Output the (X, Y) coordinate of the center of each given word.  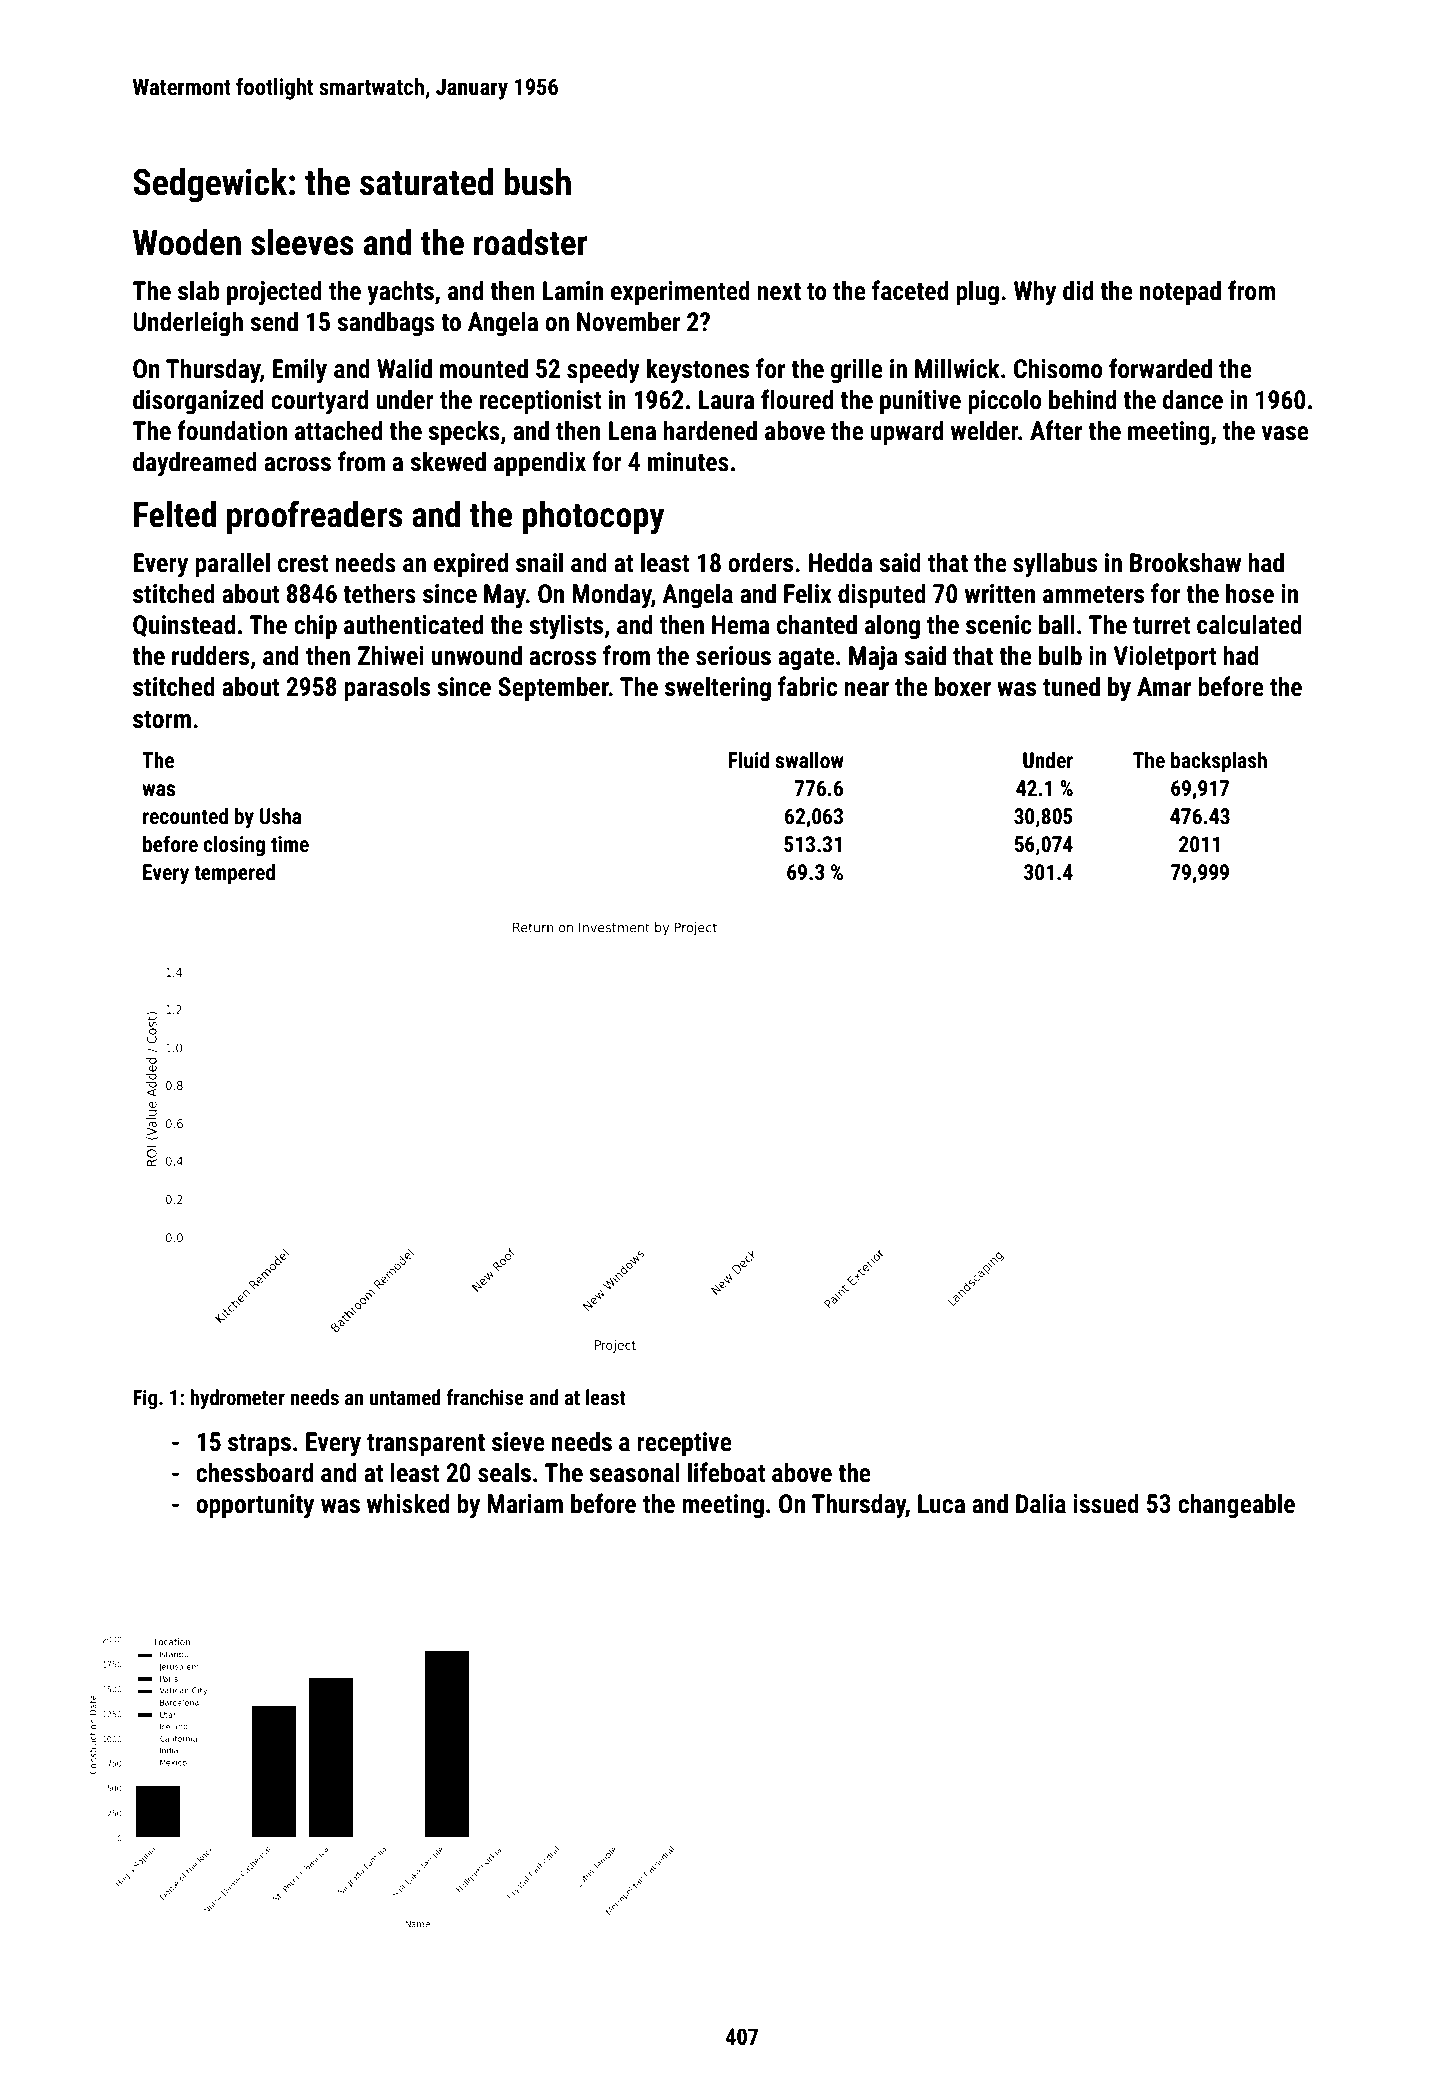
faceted (910, 290)
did (1078, 290)
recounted (185, 816)
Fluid (749, 760)
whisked (408, 1503)
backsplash (1219, 762)
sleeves (302, 242)
